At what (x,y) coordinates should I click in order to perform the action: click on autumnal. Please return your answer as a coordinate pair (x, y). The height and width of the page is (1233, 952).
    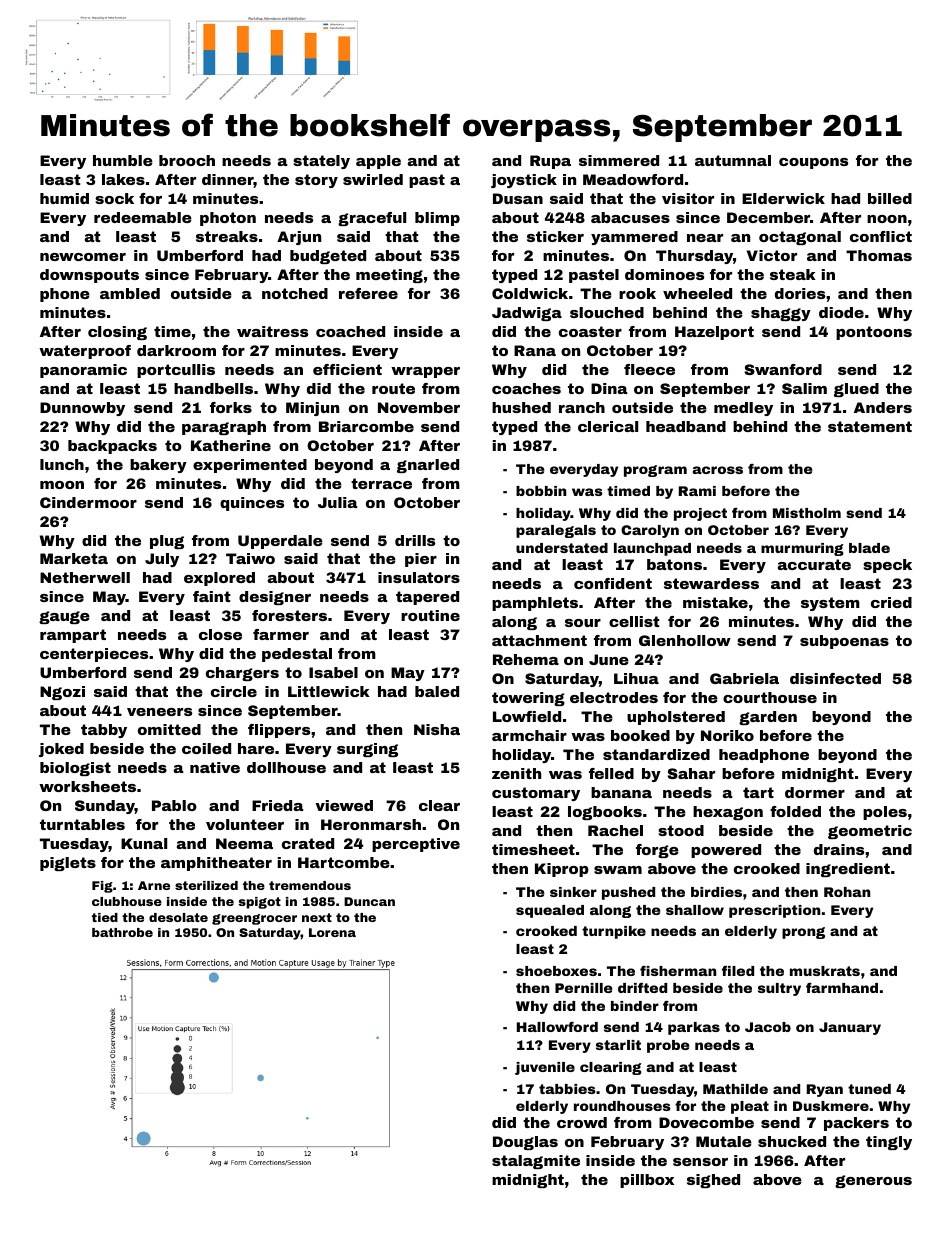
    Looking at the image, I should click on (733, 160).
